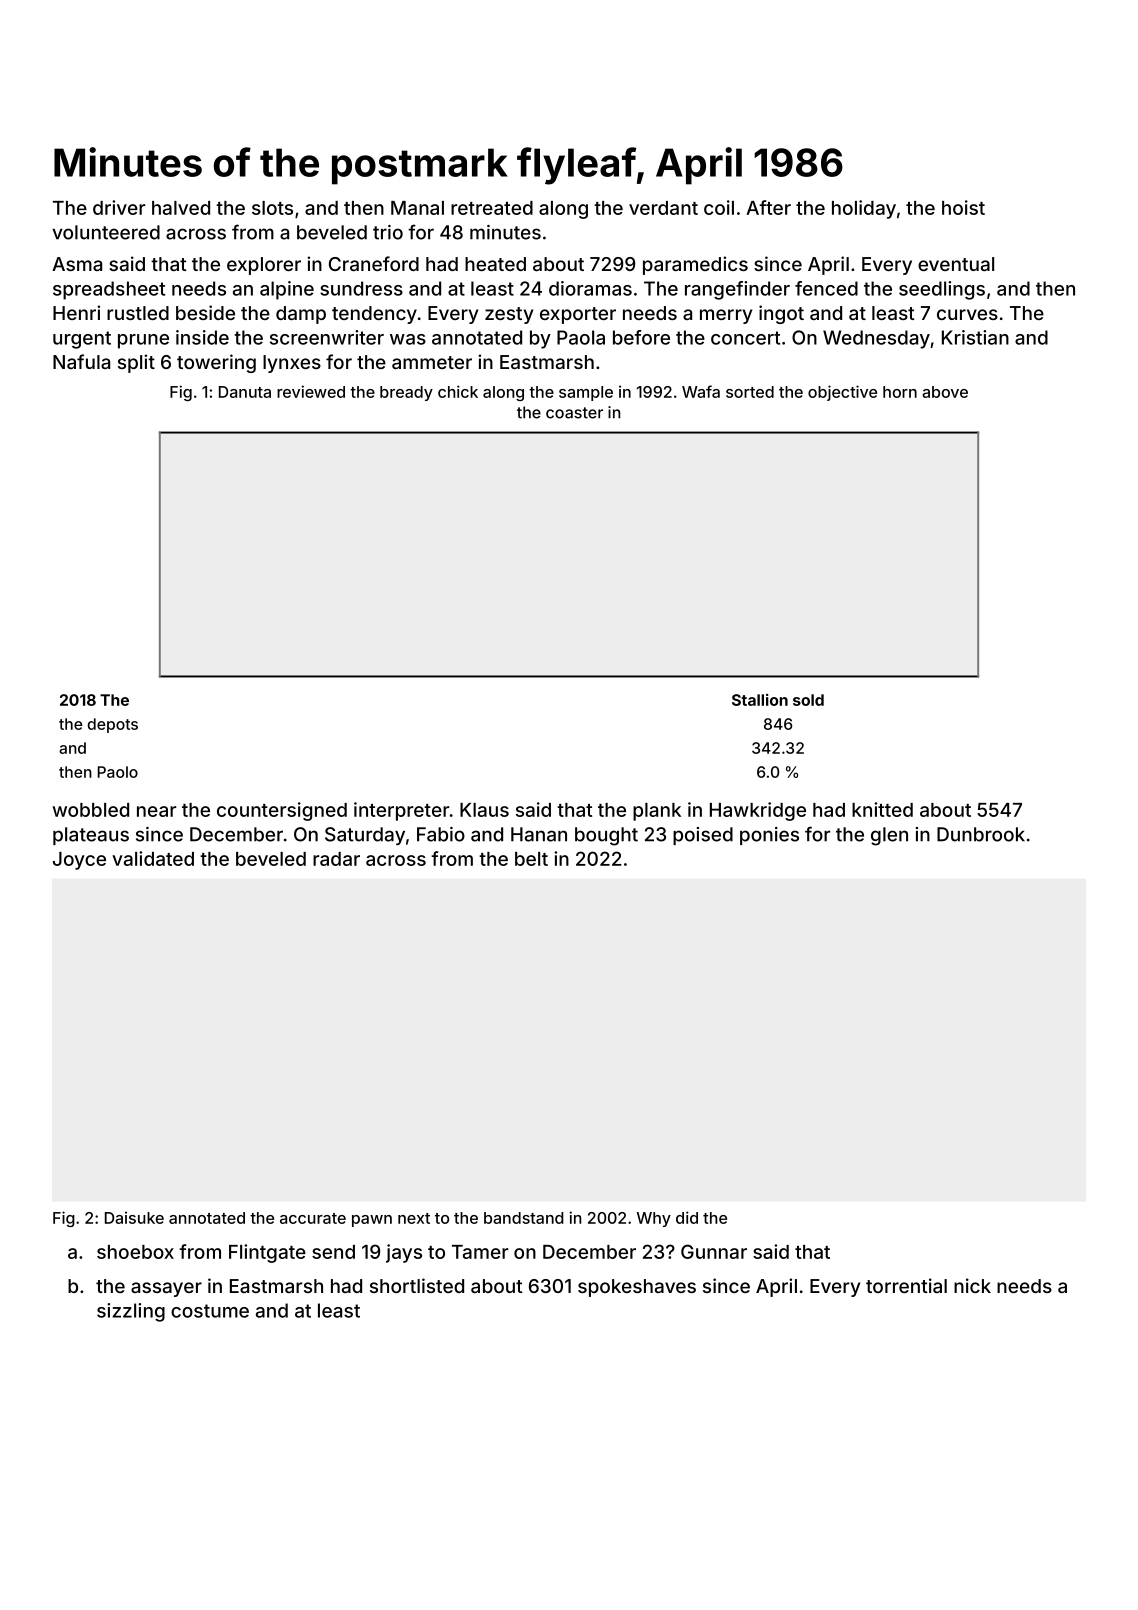 The width and height of the image is (1138, 1610). What do you see at coordinates (808, 700) in the image?
I see `sold` at bounding box center [808, 700].
